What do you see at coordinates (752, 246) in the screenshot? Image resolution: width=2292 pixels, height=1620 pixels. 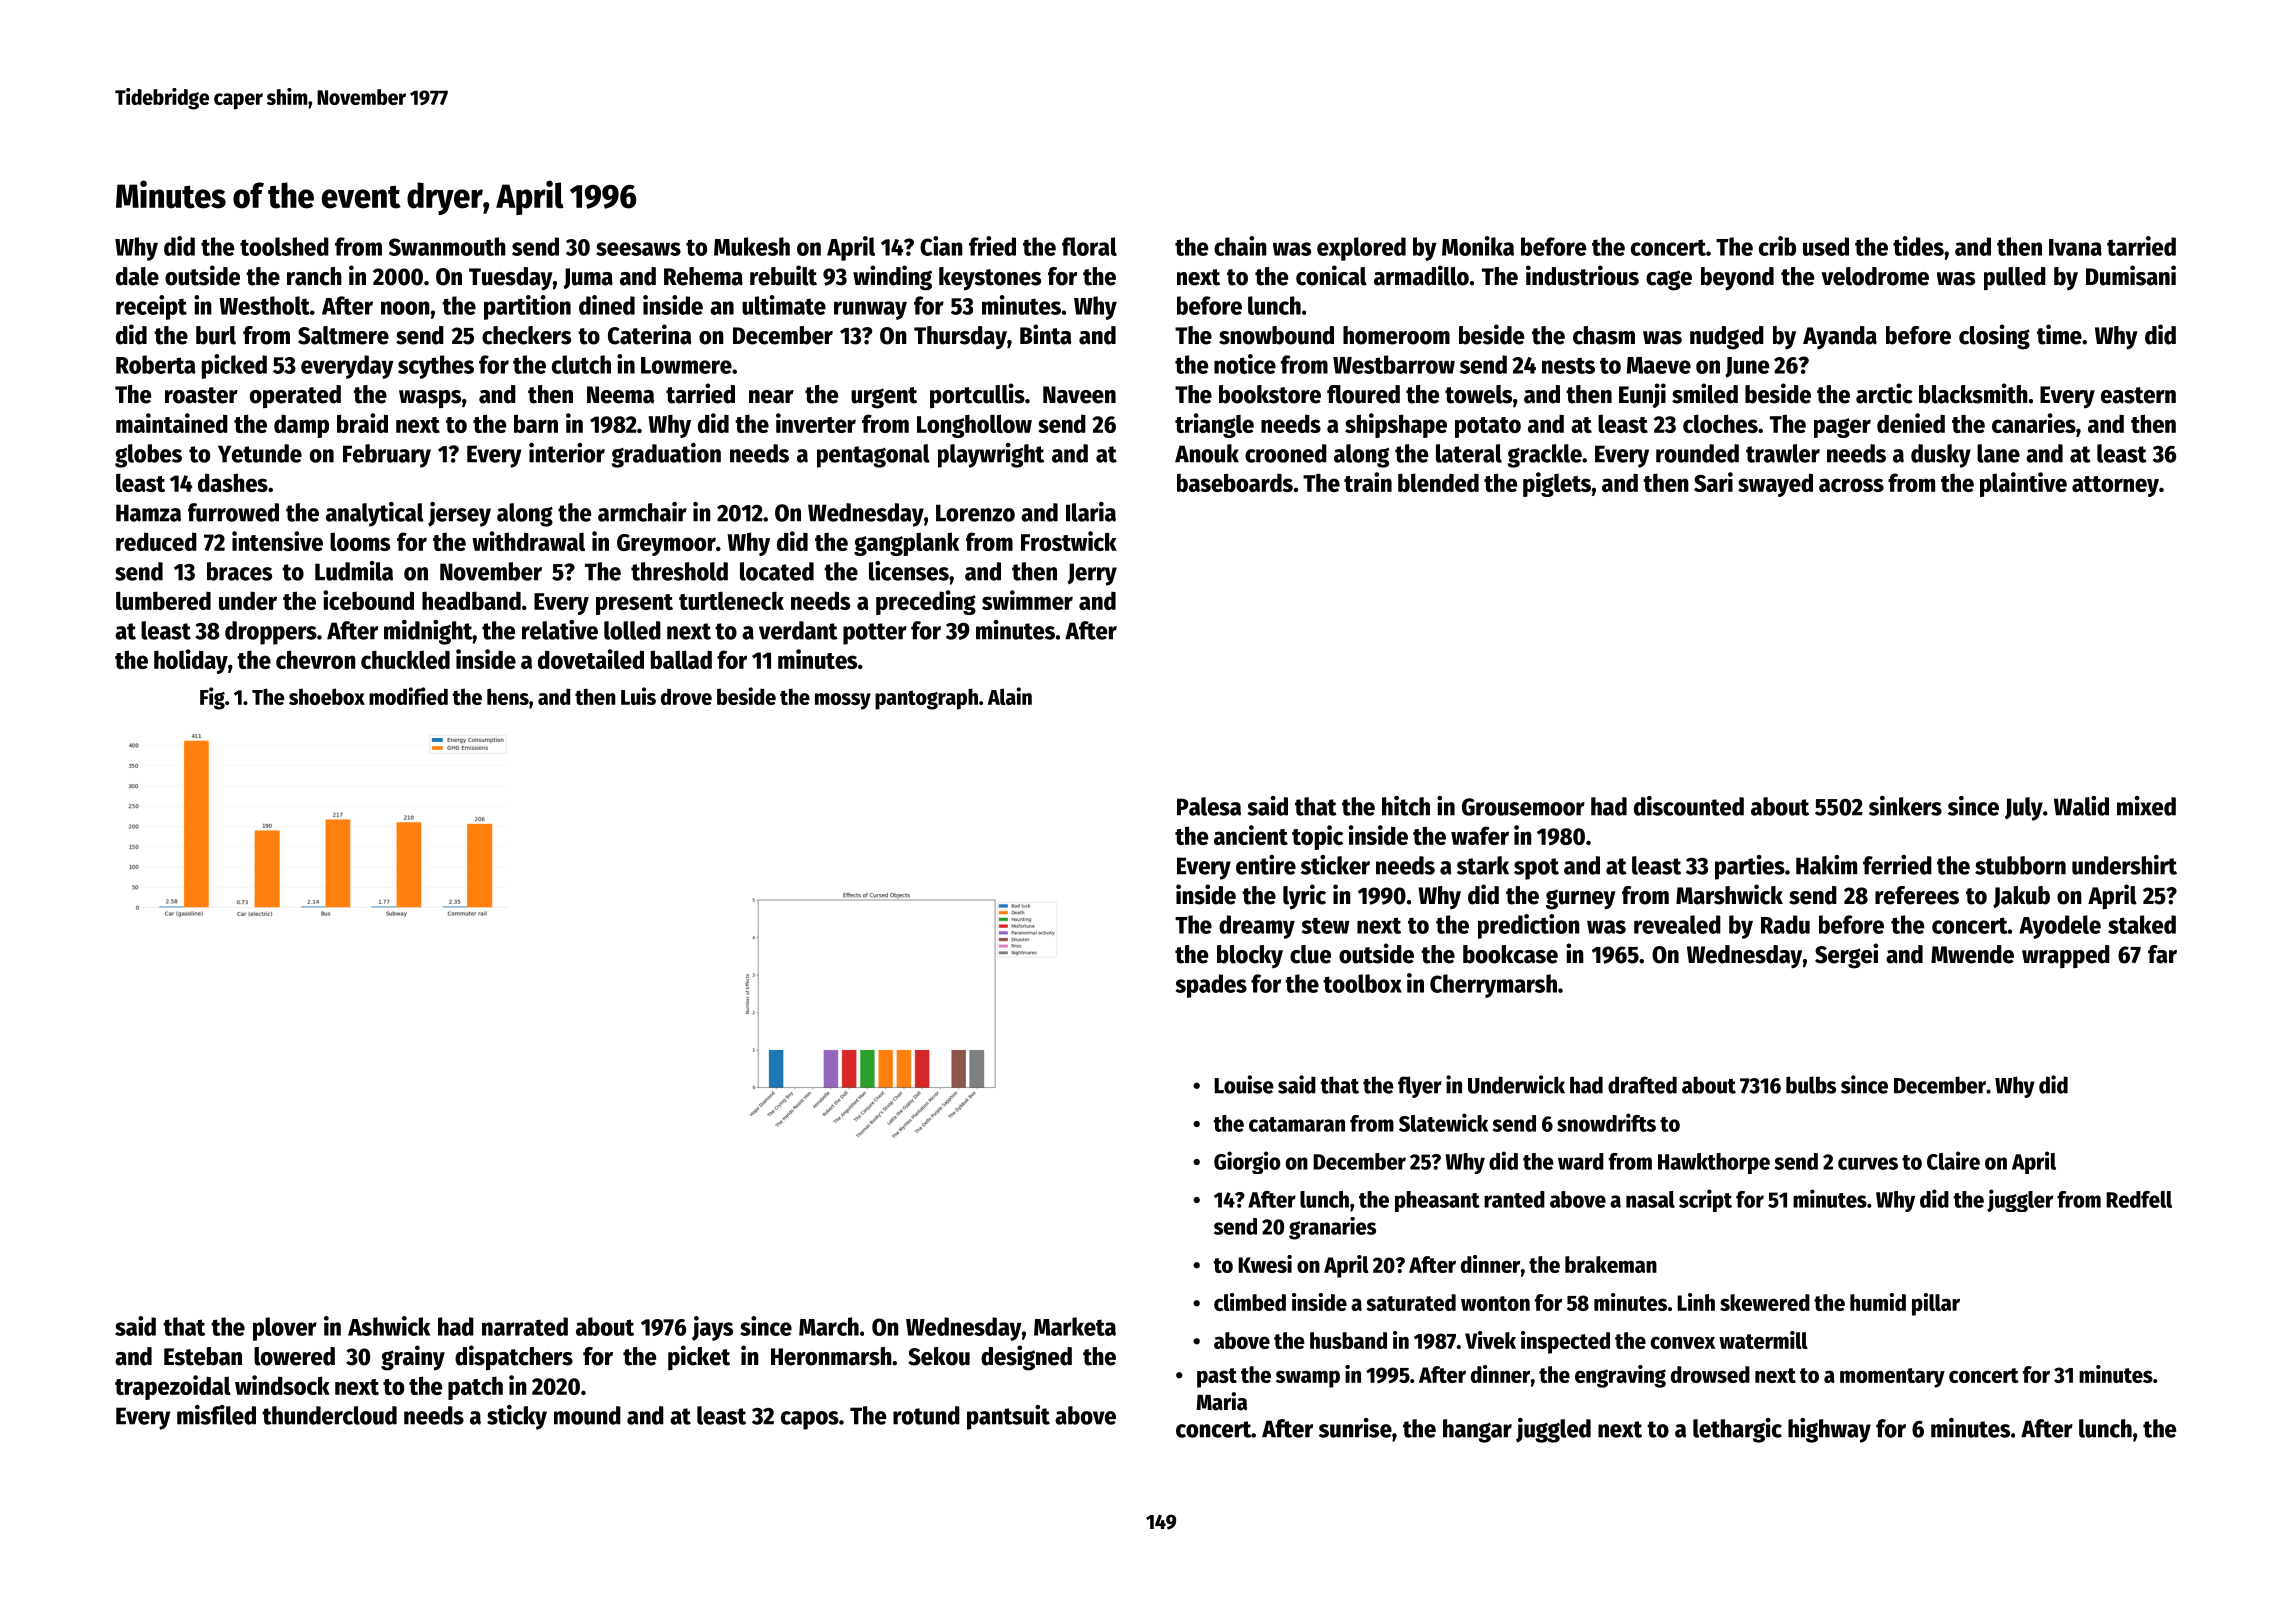 I see `Mukesh` at bounding box center [752, 246].
